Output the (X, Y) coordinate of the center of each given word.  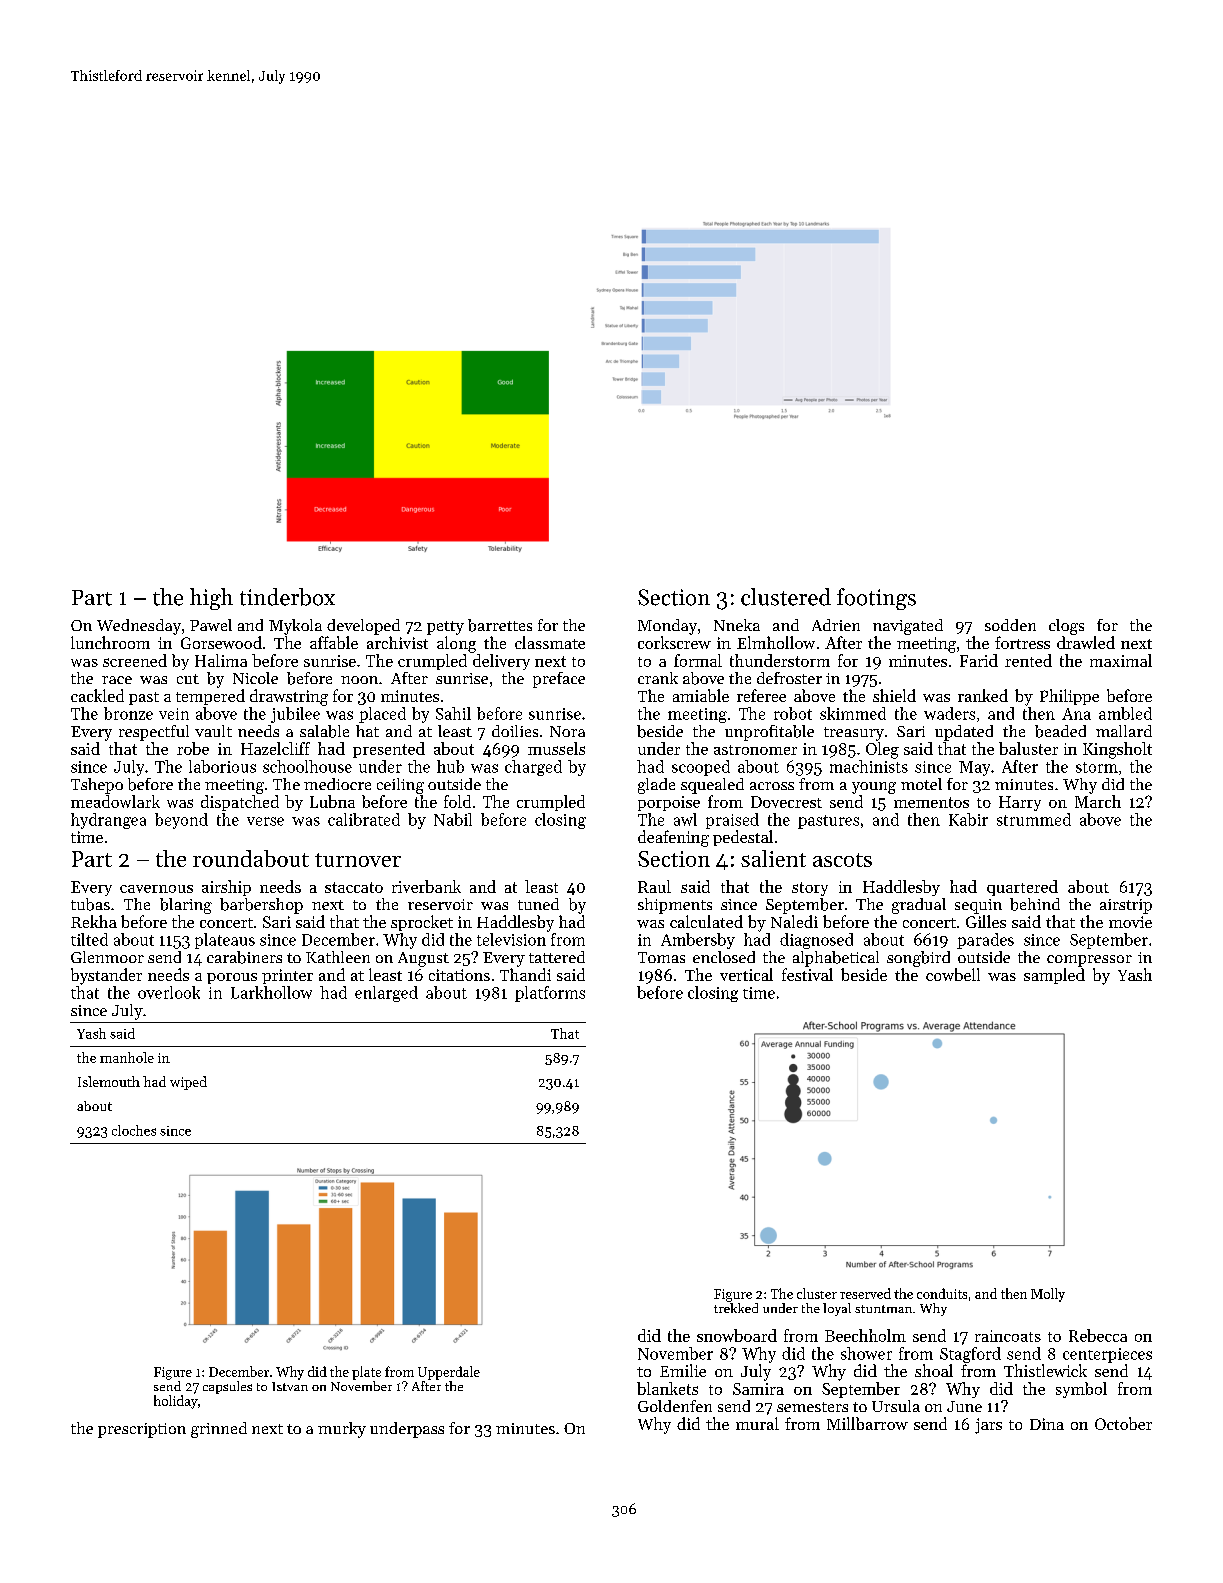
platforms (550, 994)
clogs (1066, 627)
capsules (227, 1387)
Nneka (737, 625)
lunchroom (110, 642)
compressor (1089, 961)
